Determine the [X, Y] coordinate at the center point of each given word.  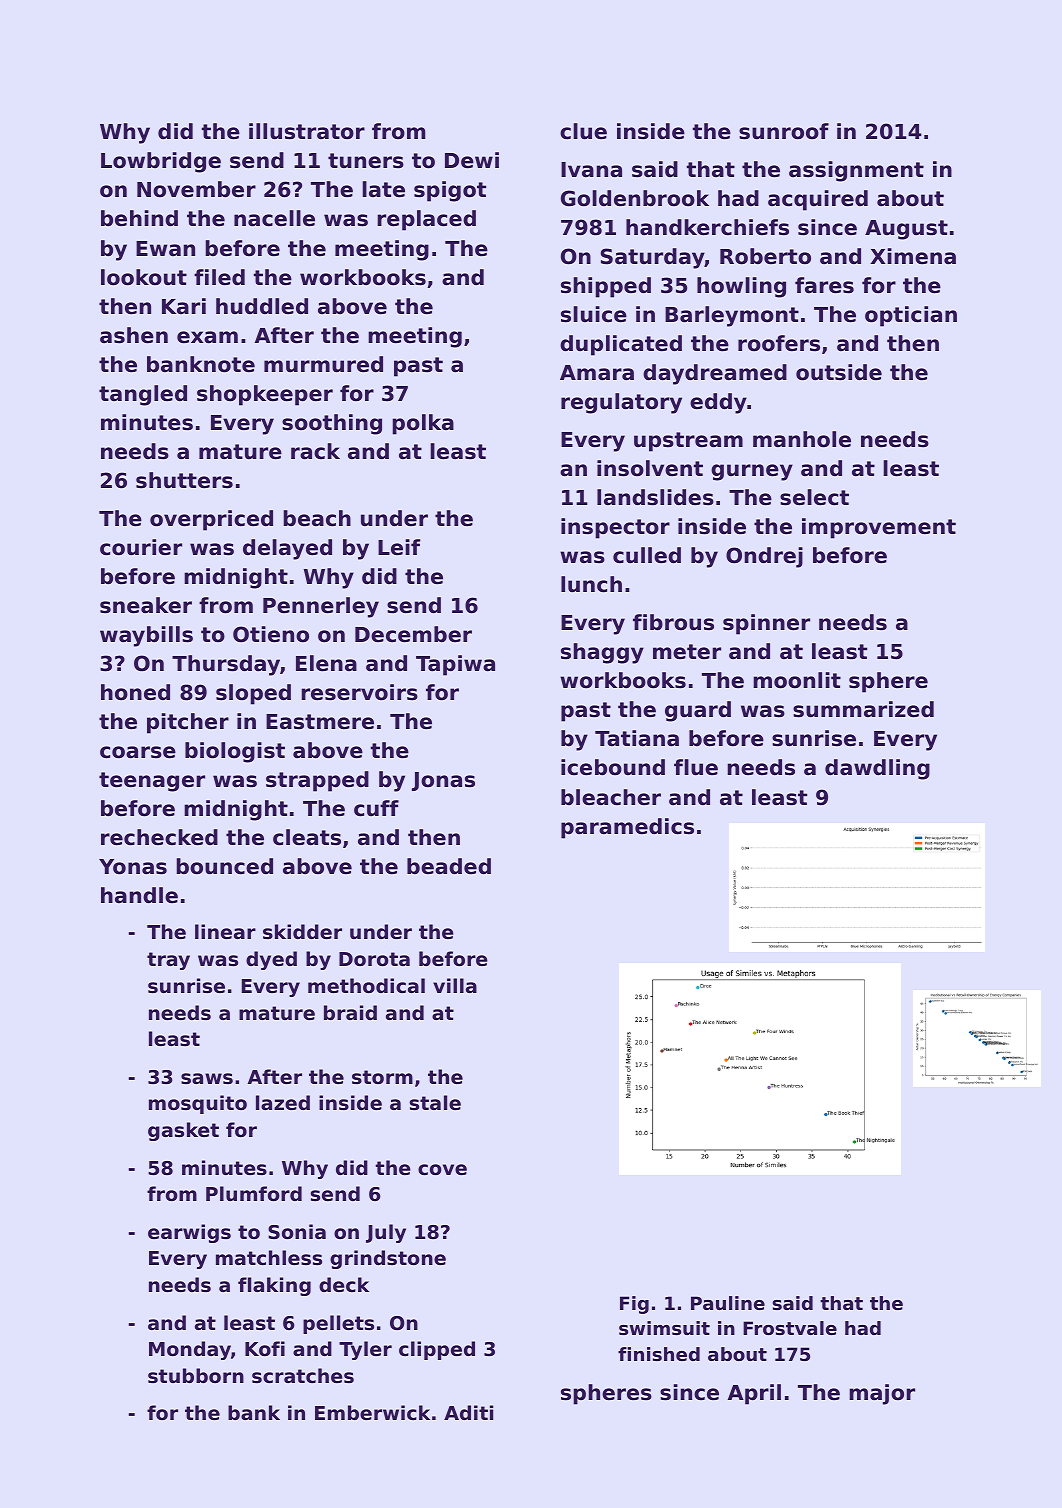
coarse [138, 752]
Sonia [297, 1232]
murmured [323, 364]
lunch [591, 584]
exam [207, 337]
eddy [718, 403]
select [814, 497]
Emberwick [372, 1413]
